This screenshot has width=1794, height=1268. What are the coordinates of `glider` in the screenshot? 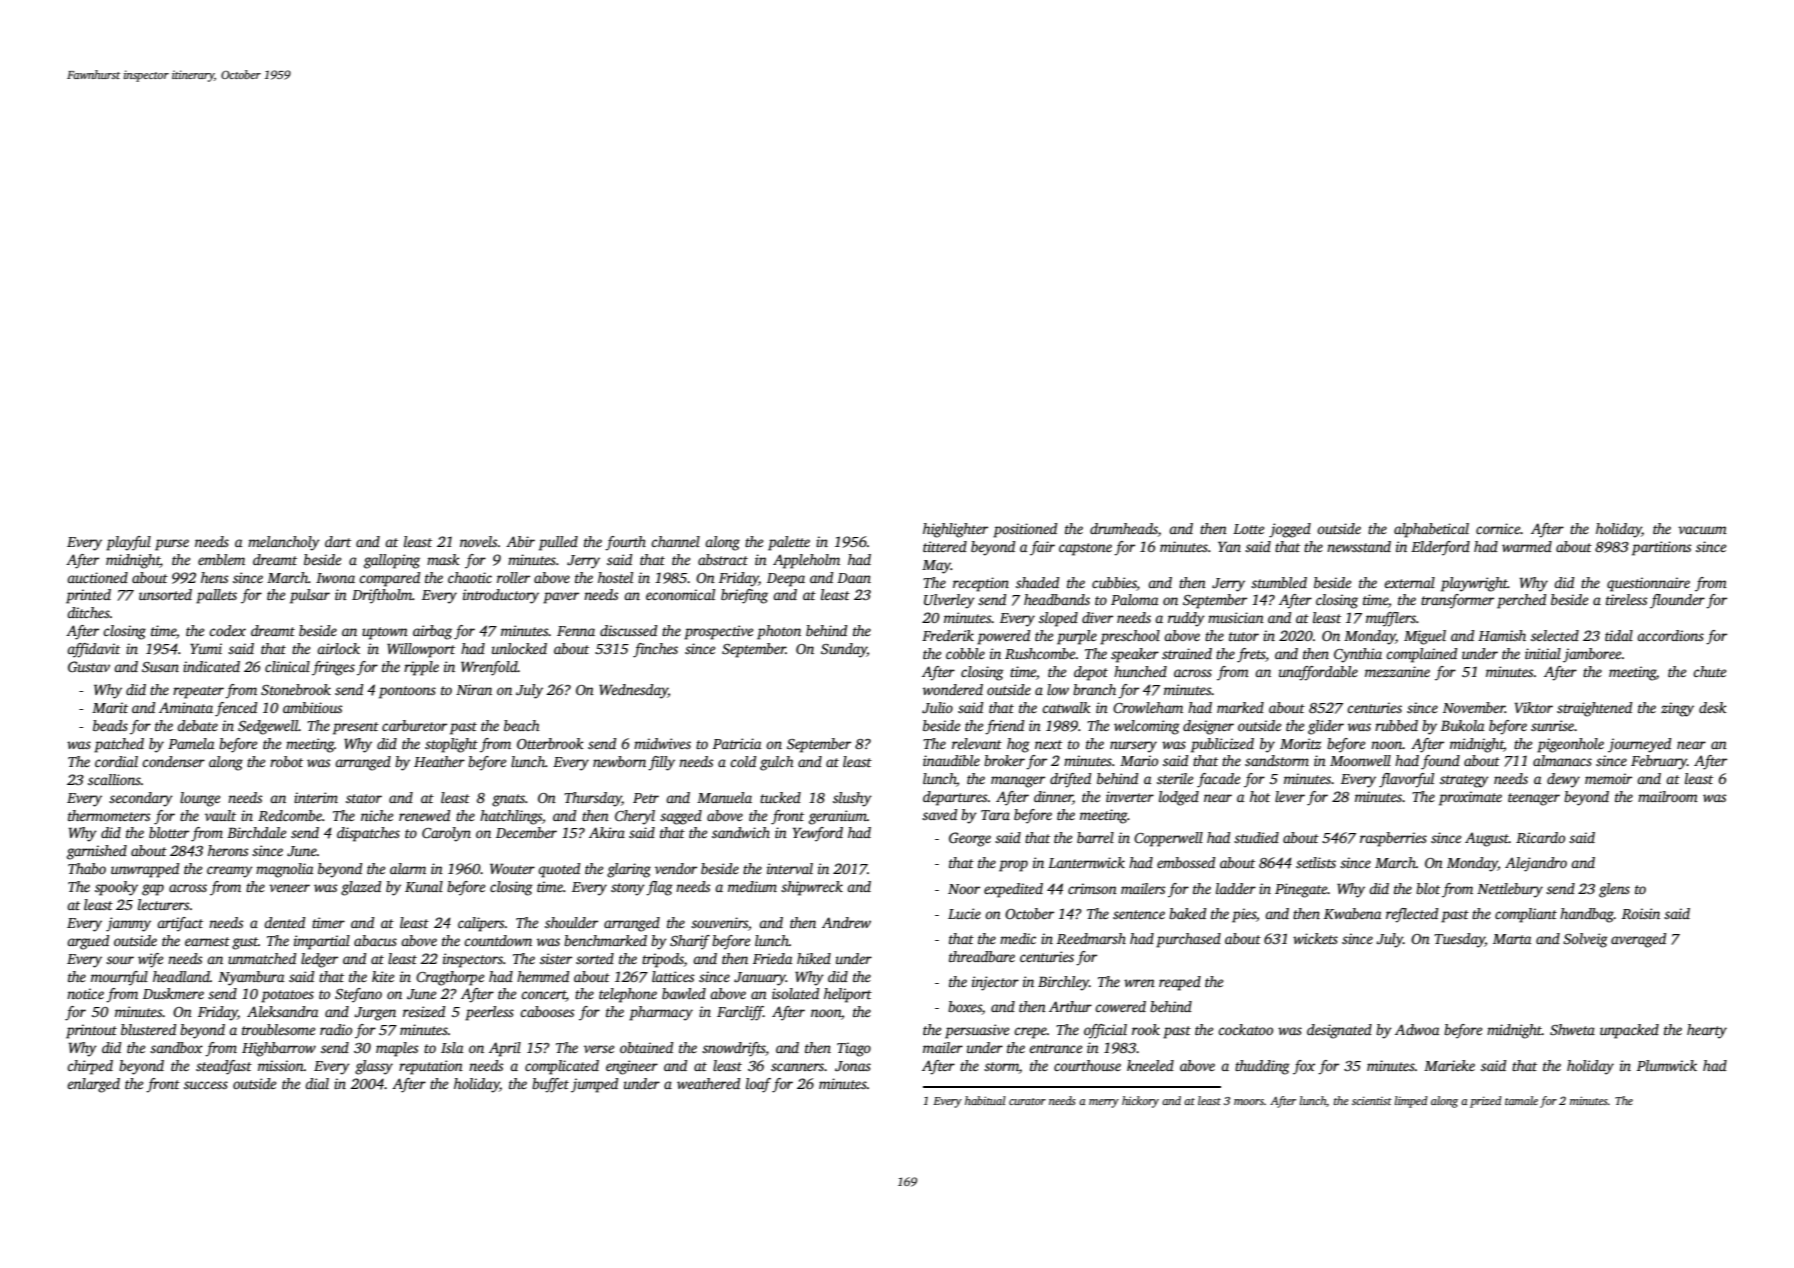 It's located at (1326, 727).
